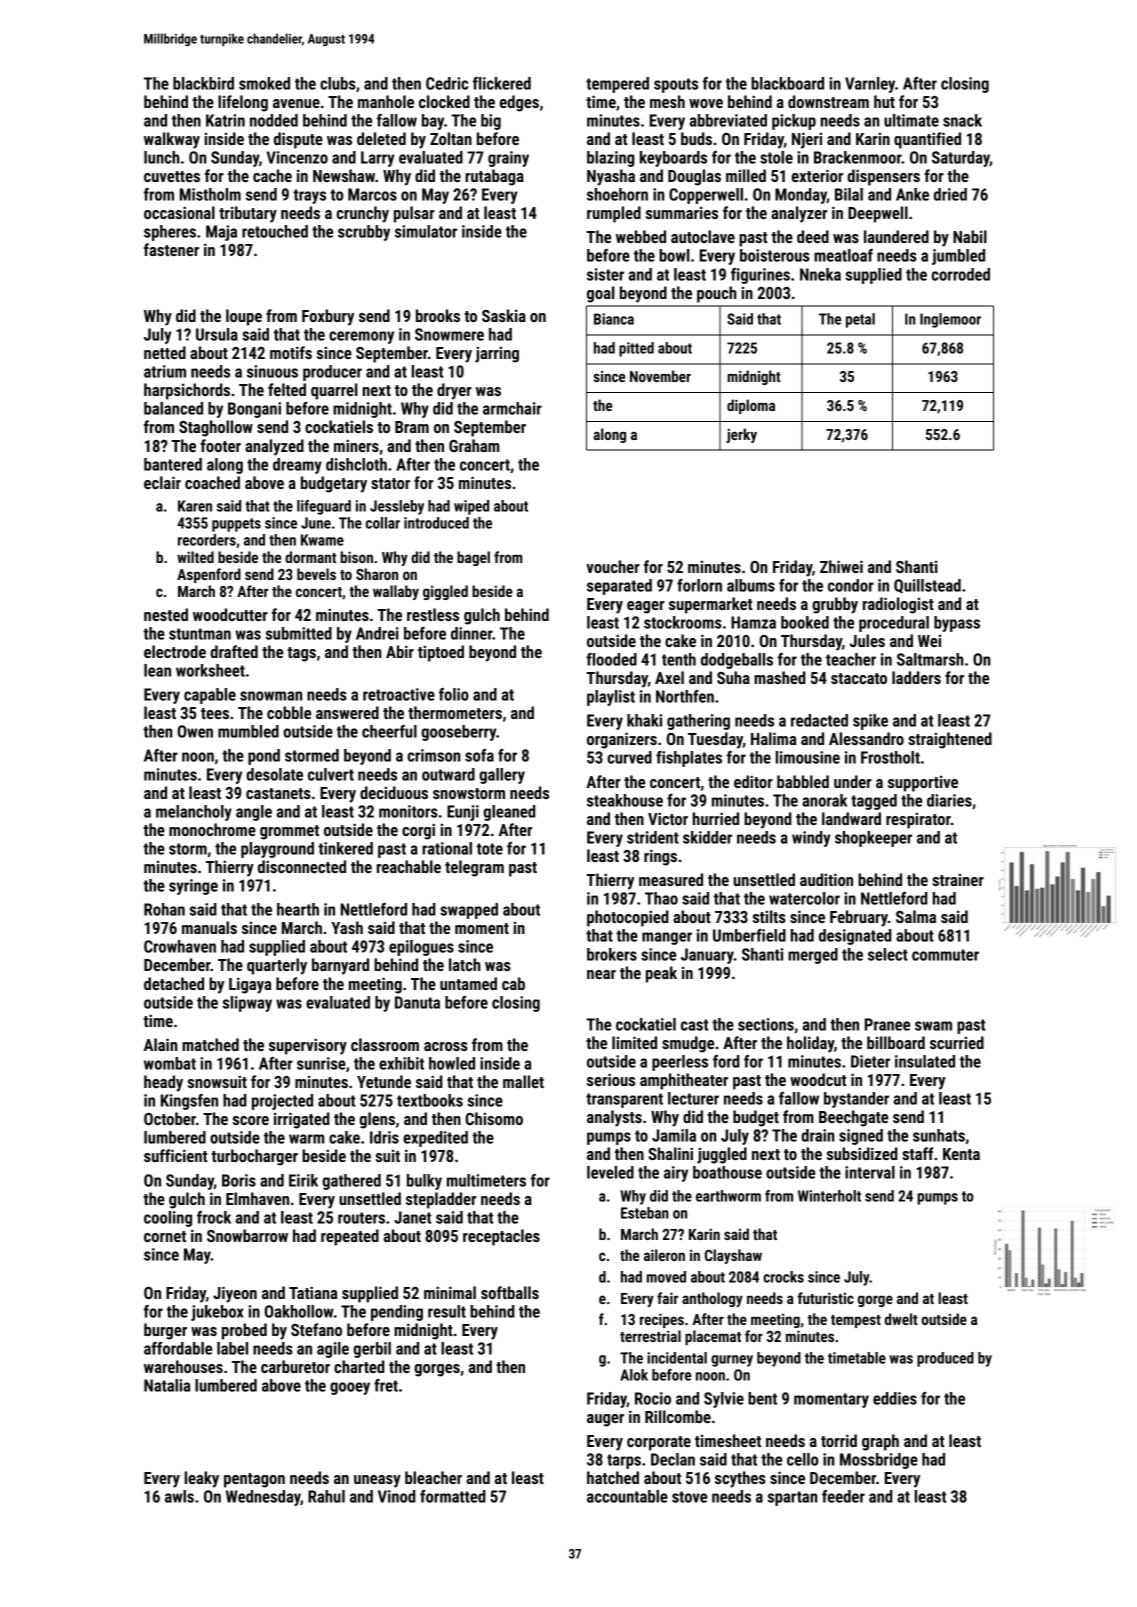 The image size is (1137, 1607). Describe the element at coordinates (613, 566) in the image. I see `voucher` at that location.
